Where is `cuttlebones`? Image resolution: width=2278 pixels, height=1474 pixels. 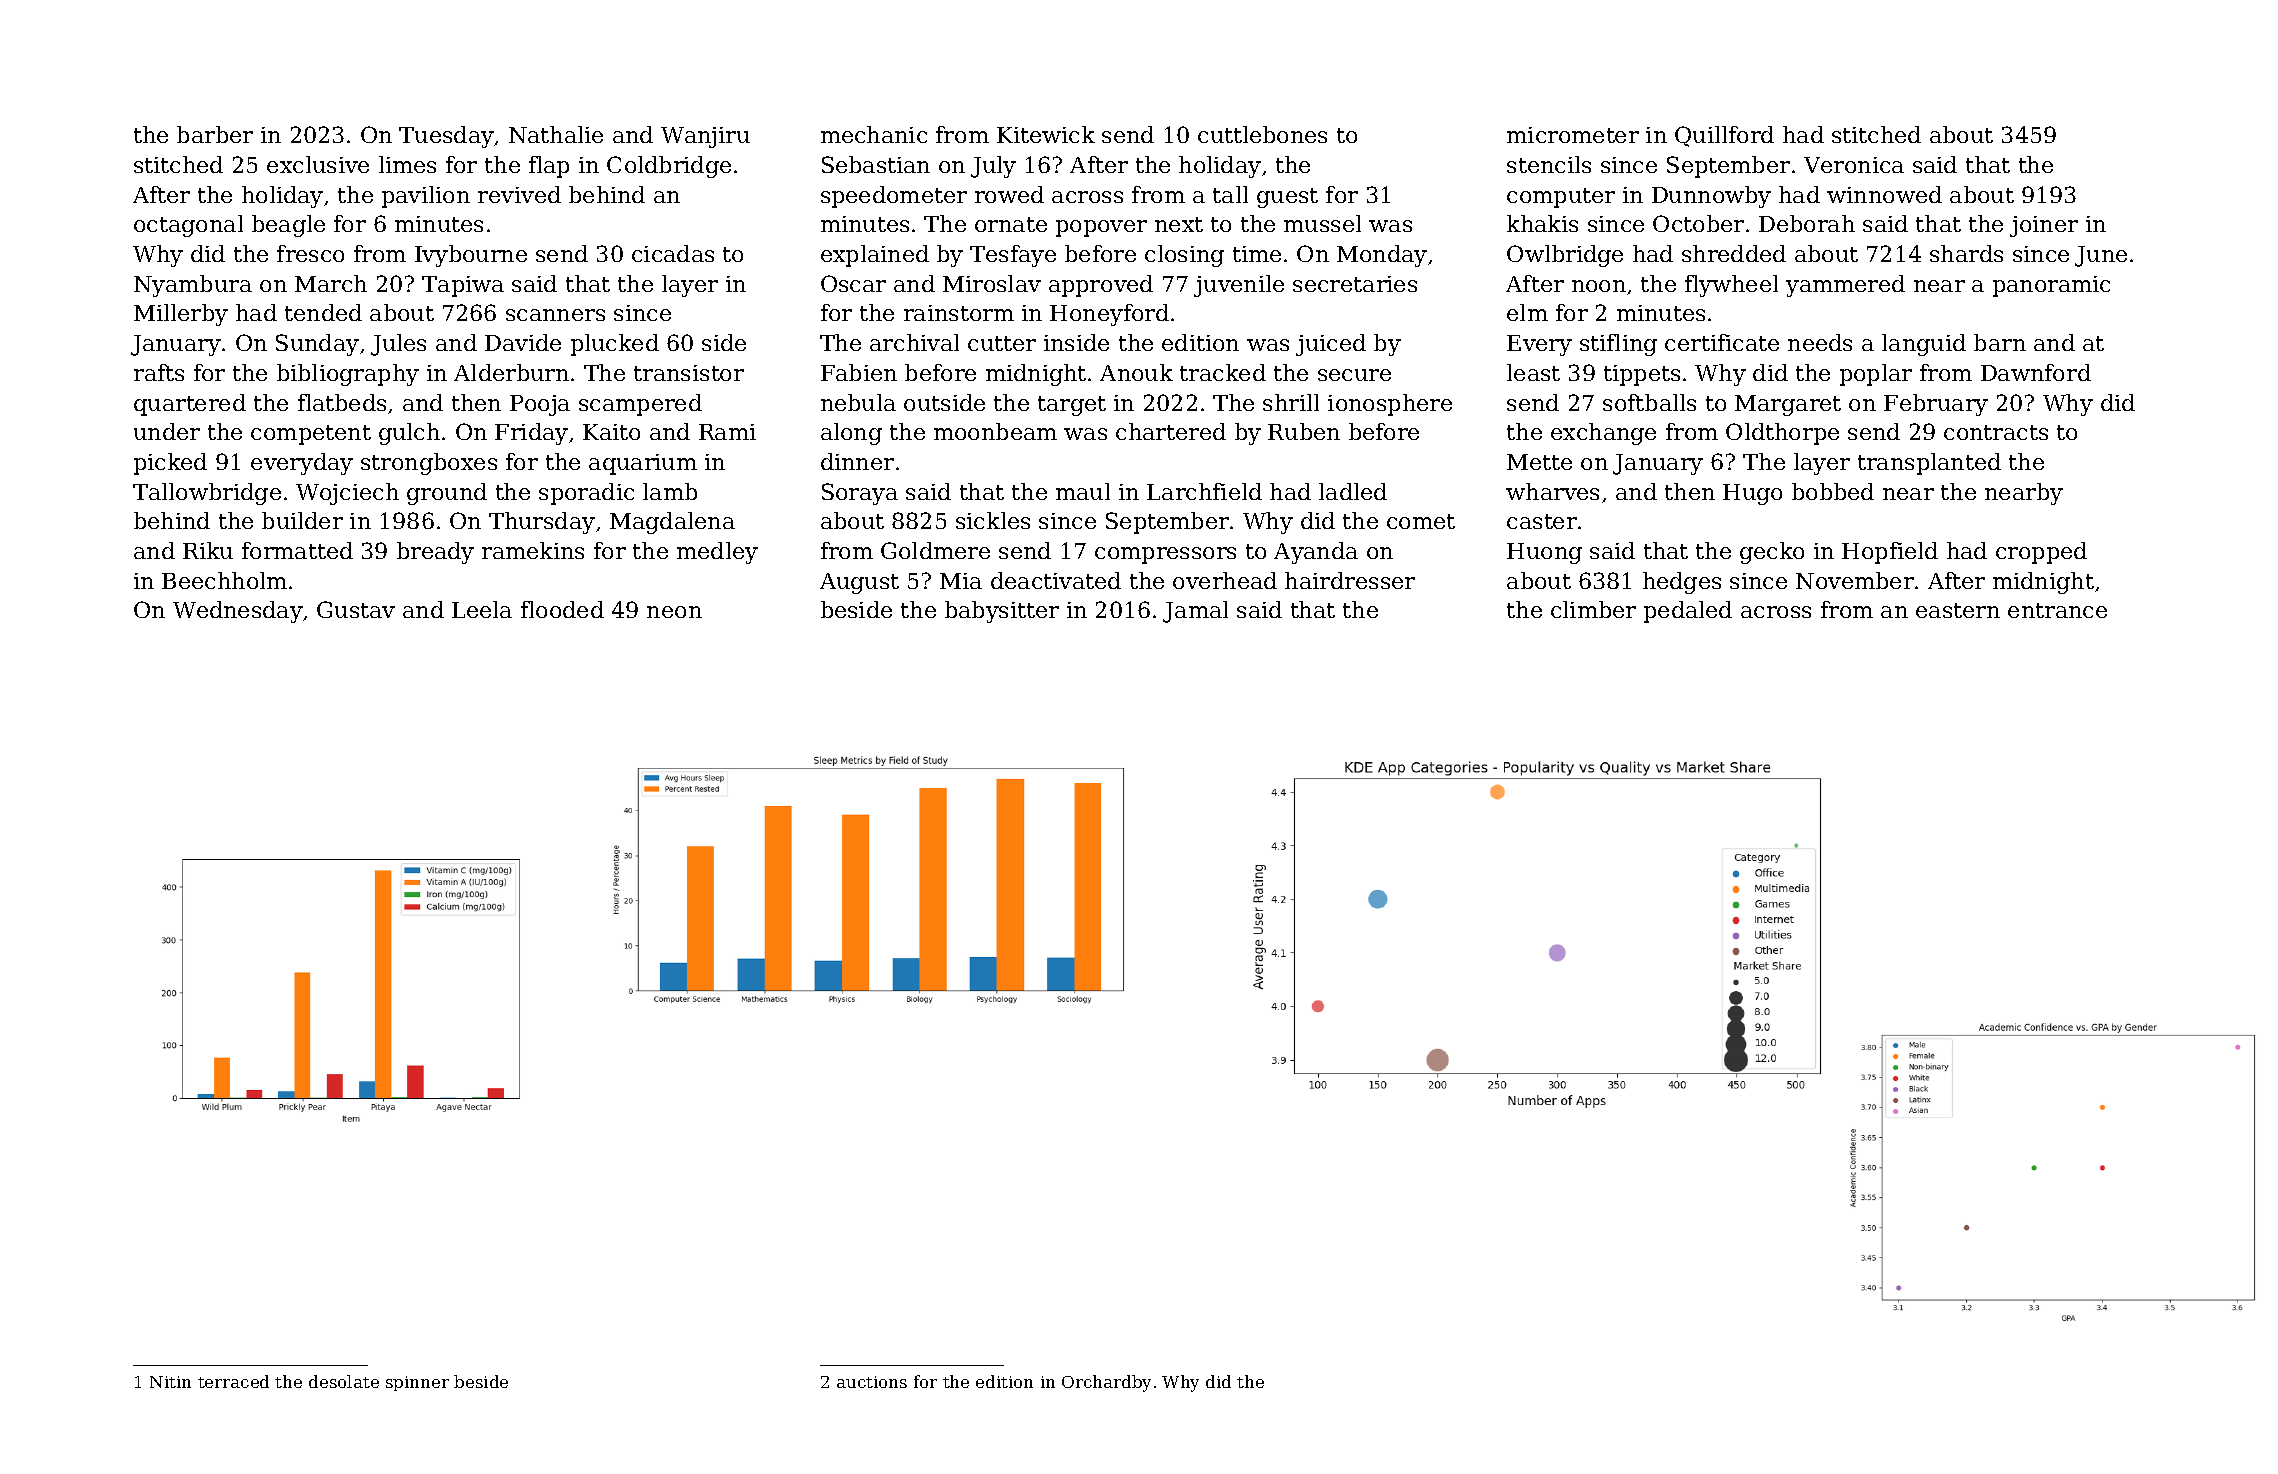
cuttlebones is located at coordinates (1262, 134).
